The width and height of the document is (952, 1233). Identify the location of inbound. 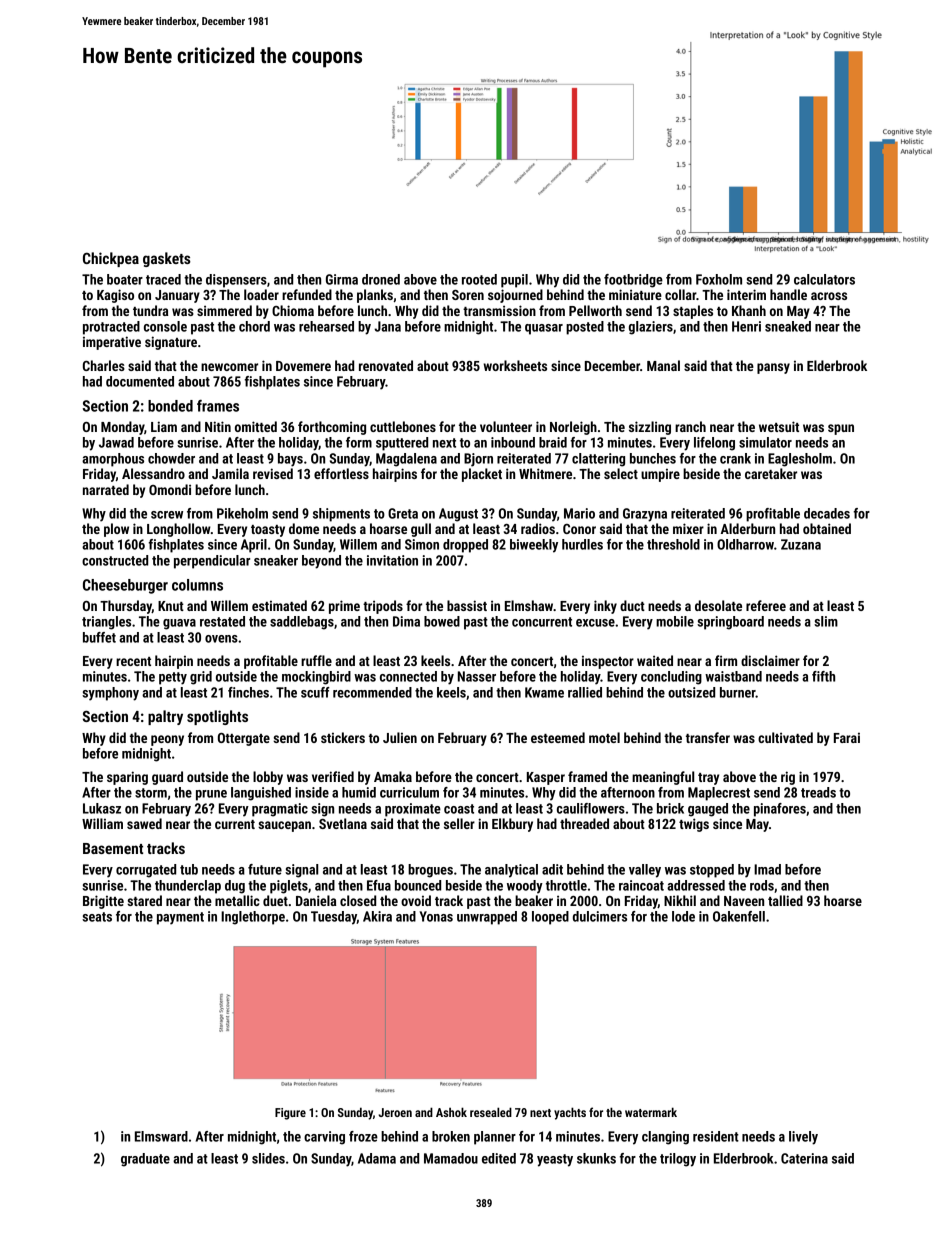
(513, 442).
